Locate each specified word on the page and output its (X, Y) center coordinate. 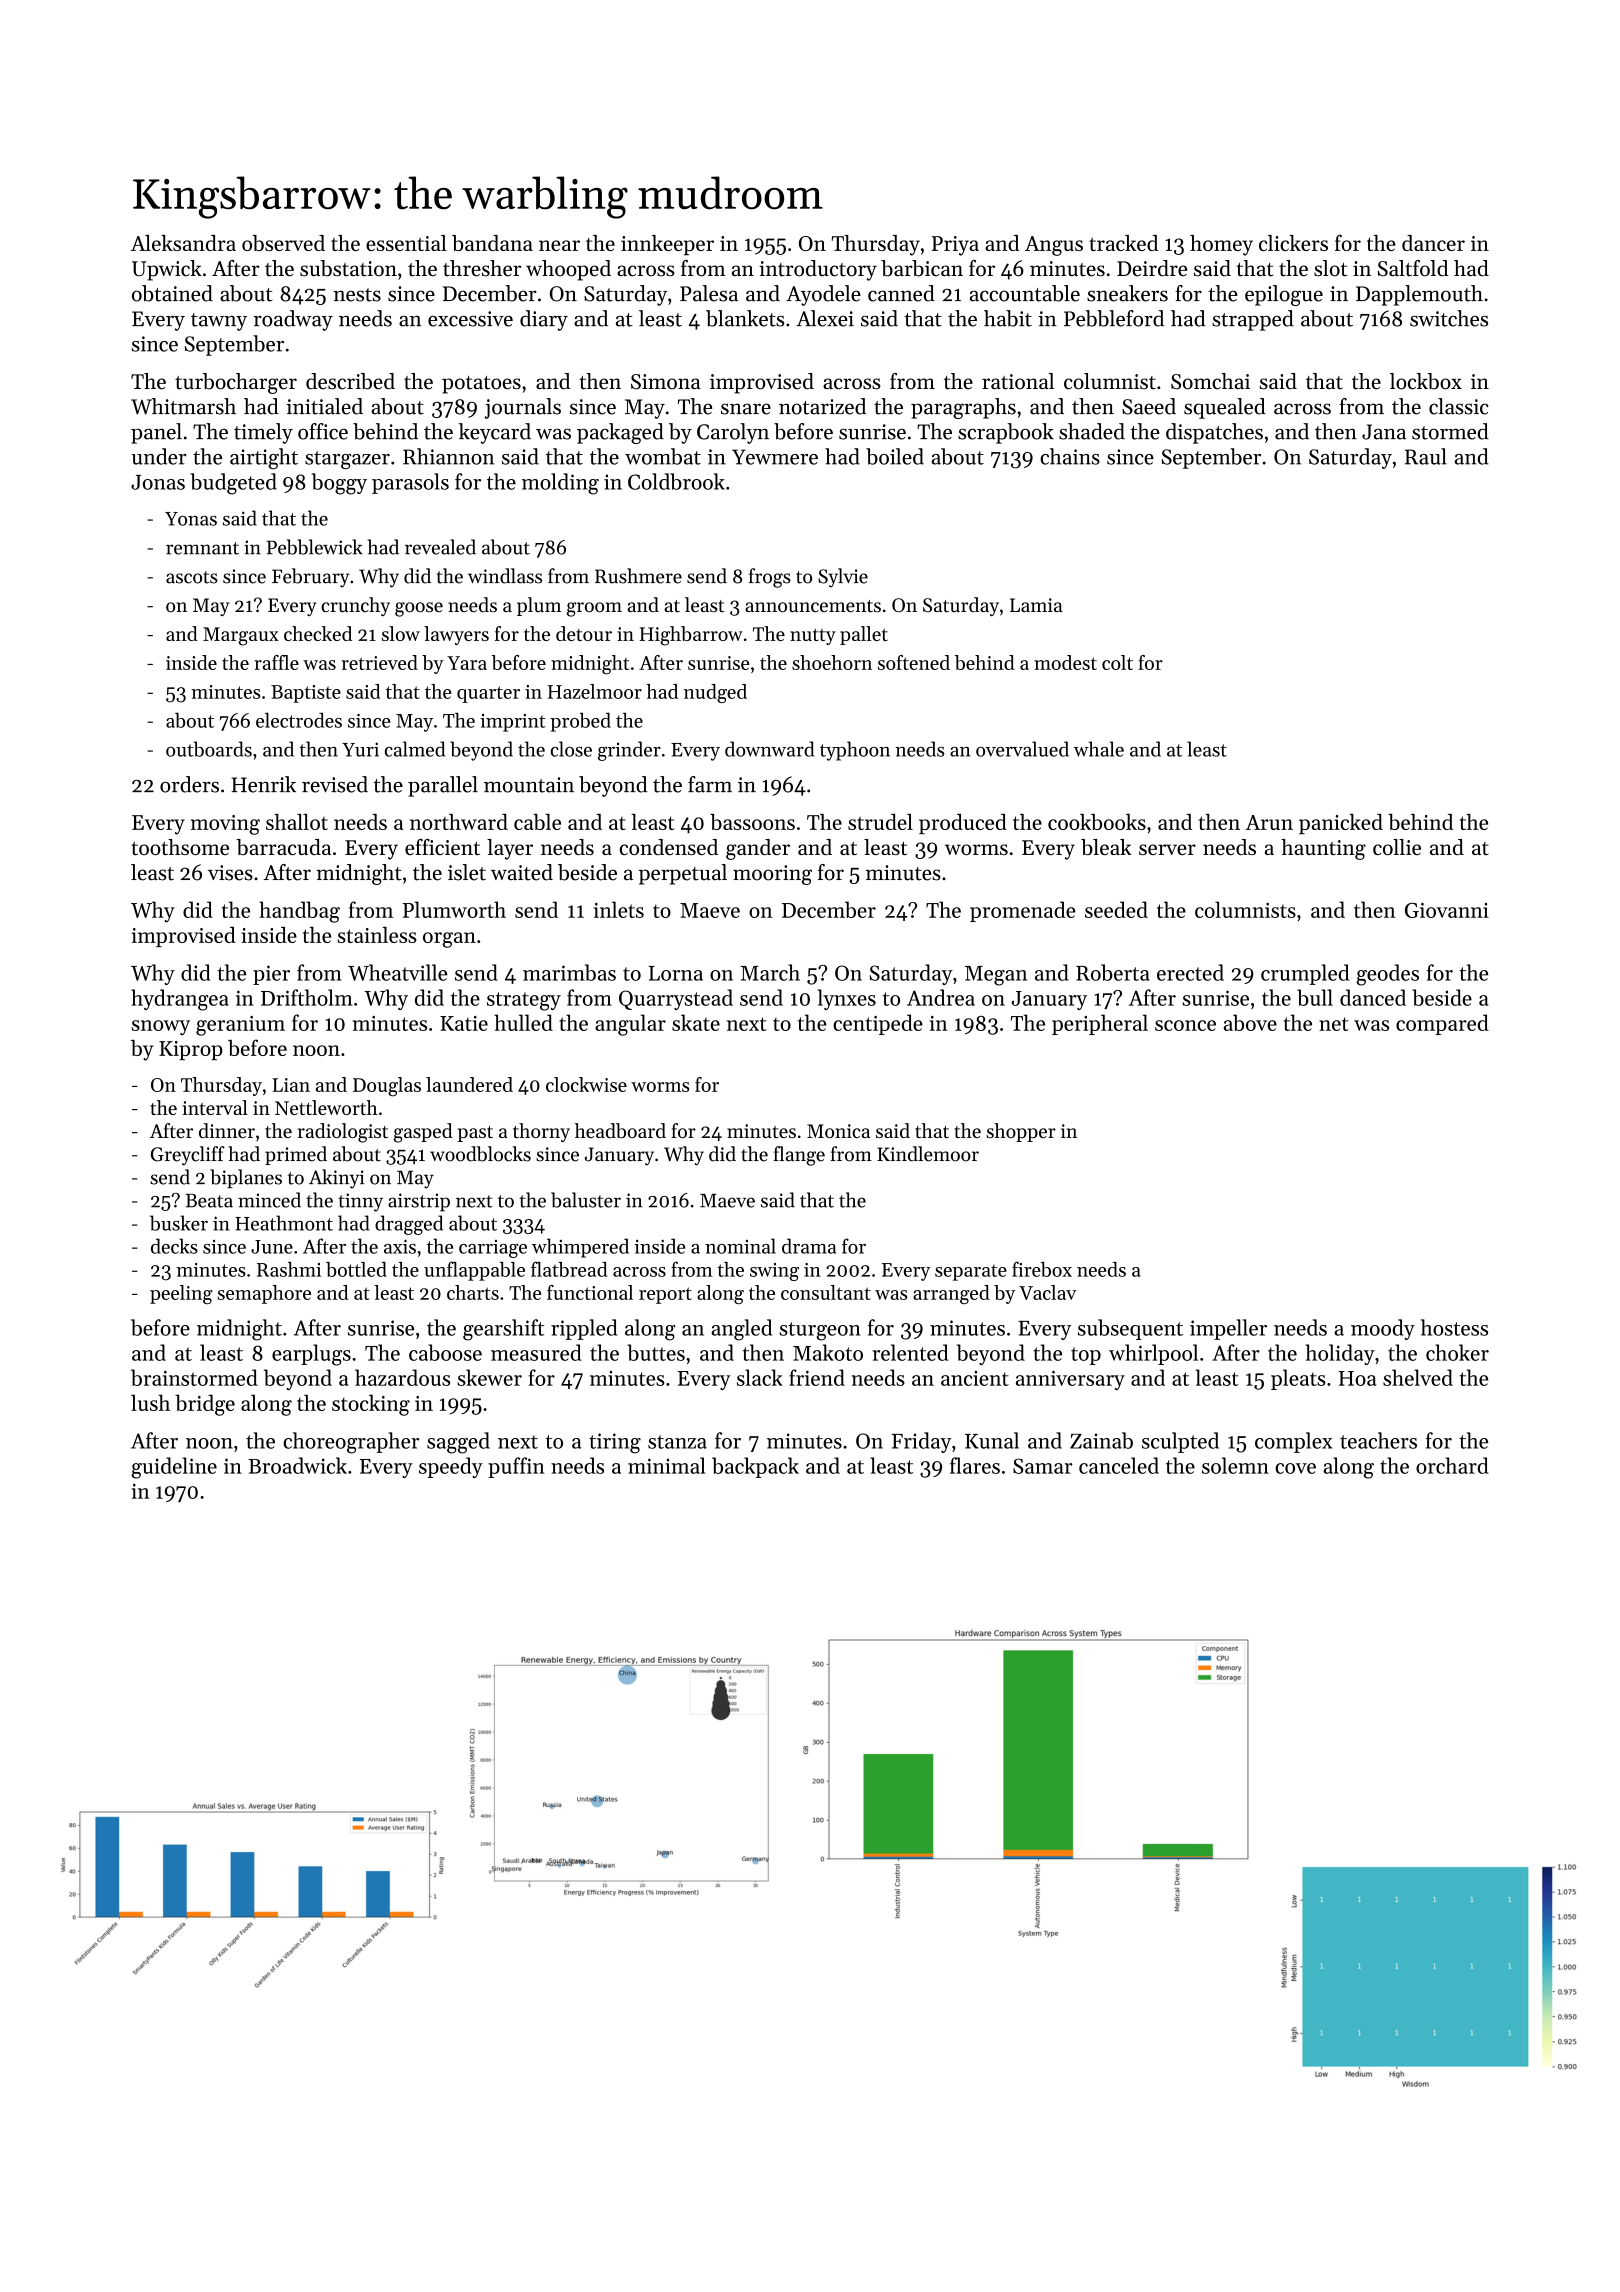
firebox (1042, 1269)
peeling (181, 1294)
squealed (1225, 408)
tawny (219, 322)
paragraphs (963, 408)
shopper (1021, 1132)
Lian (291, 1085)
